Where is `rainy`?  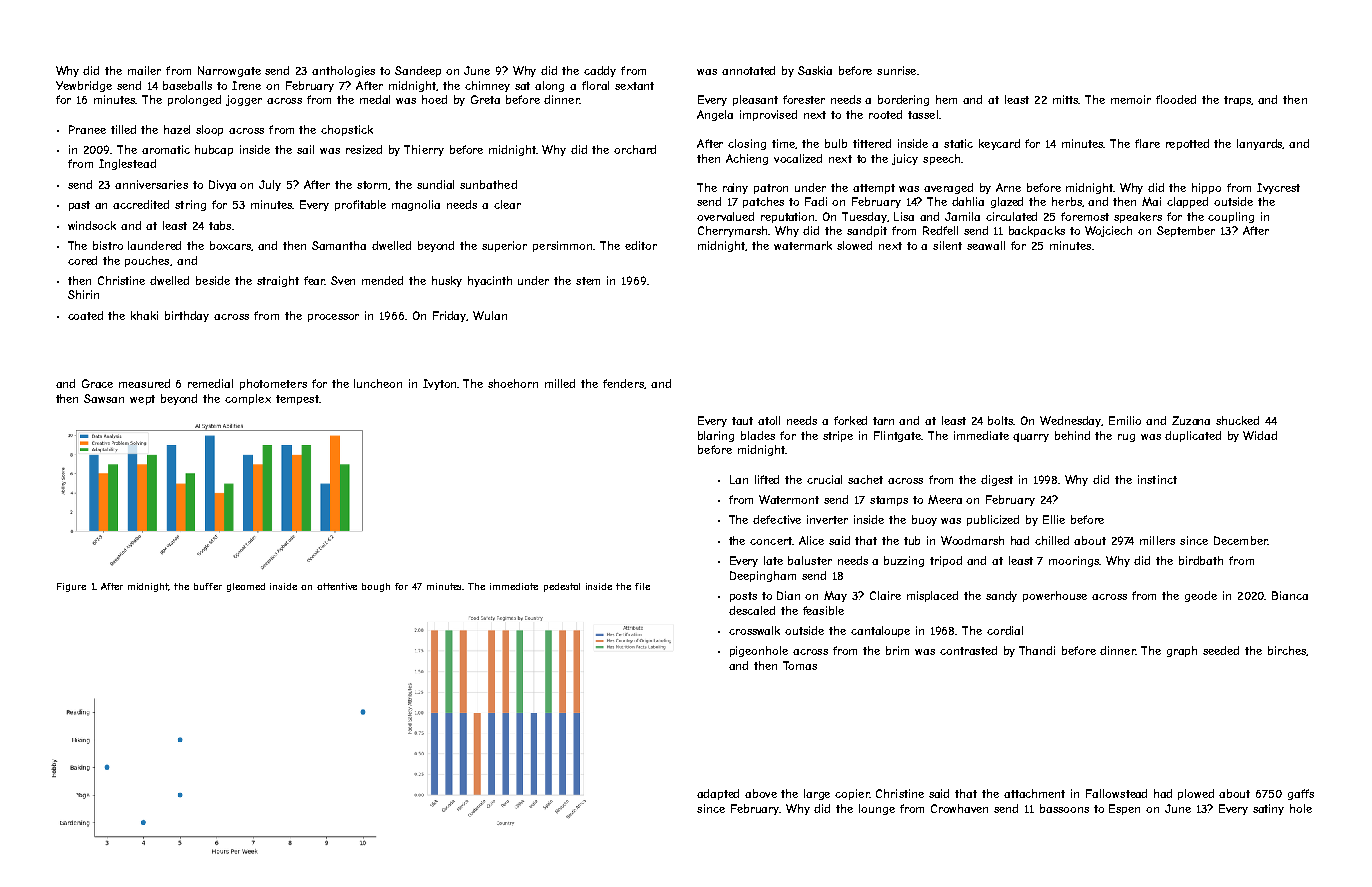 rainy is located at coordinates (735, 188).
